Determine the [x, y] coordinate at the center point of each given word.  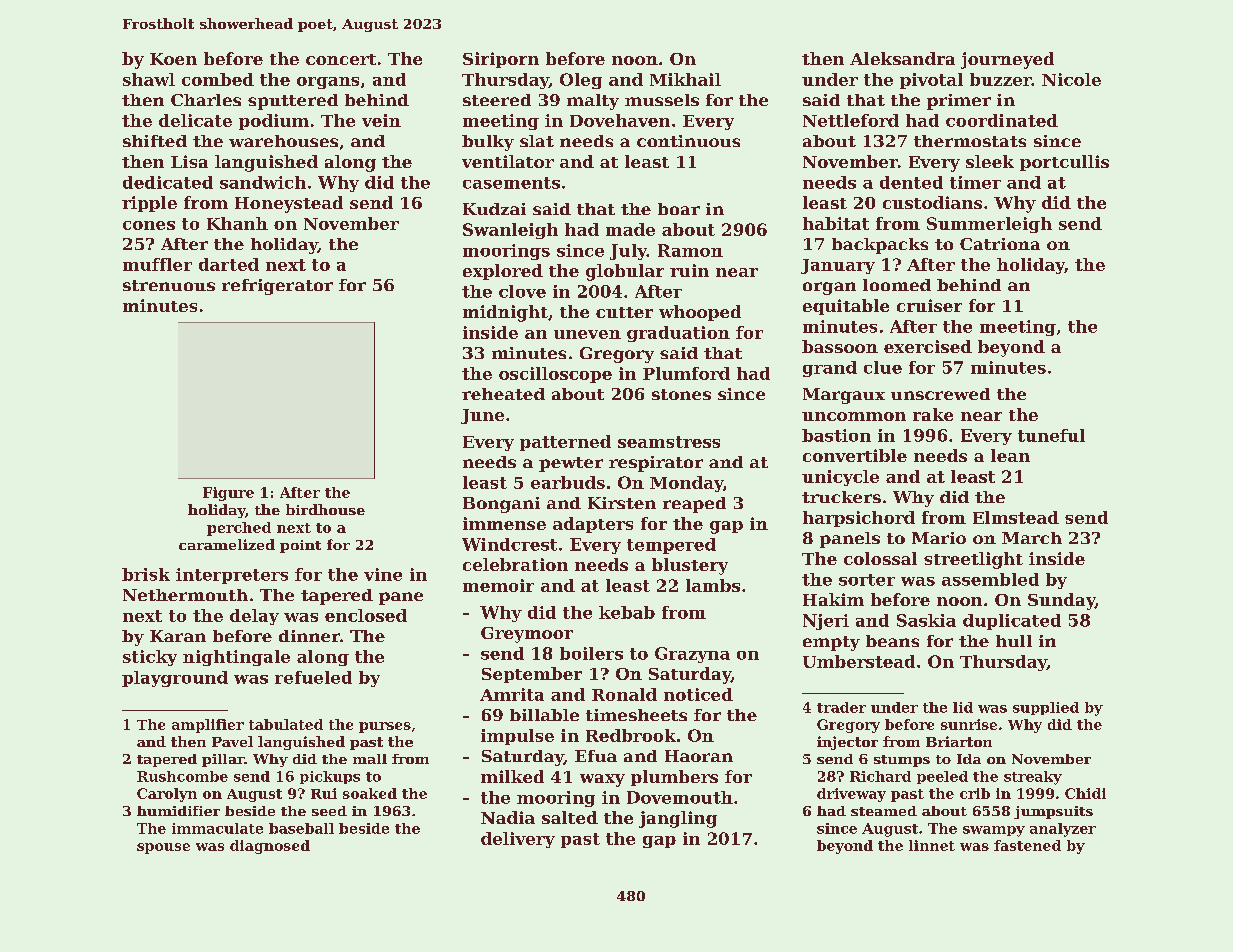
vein [381, 120]
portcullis [1064, 163]
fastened [1027, 845]
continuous [688, 141]
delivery [518, 840]
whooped [700, 313]
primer [959, 102]
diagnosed [270, 847]
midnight [505, 313]
